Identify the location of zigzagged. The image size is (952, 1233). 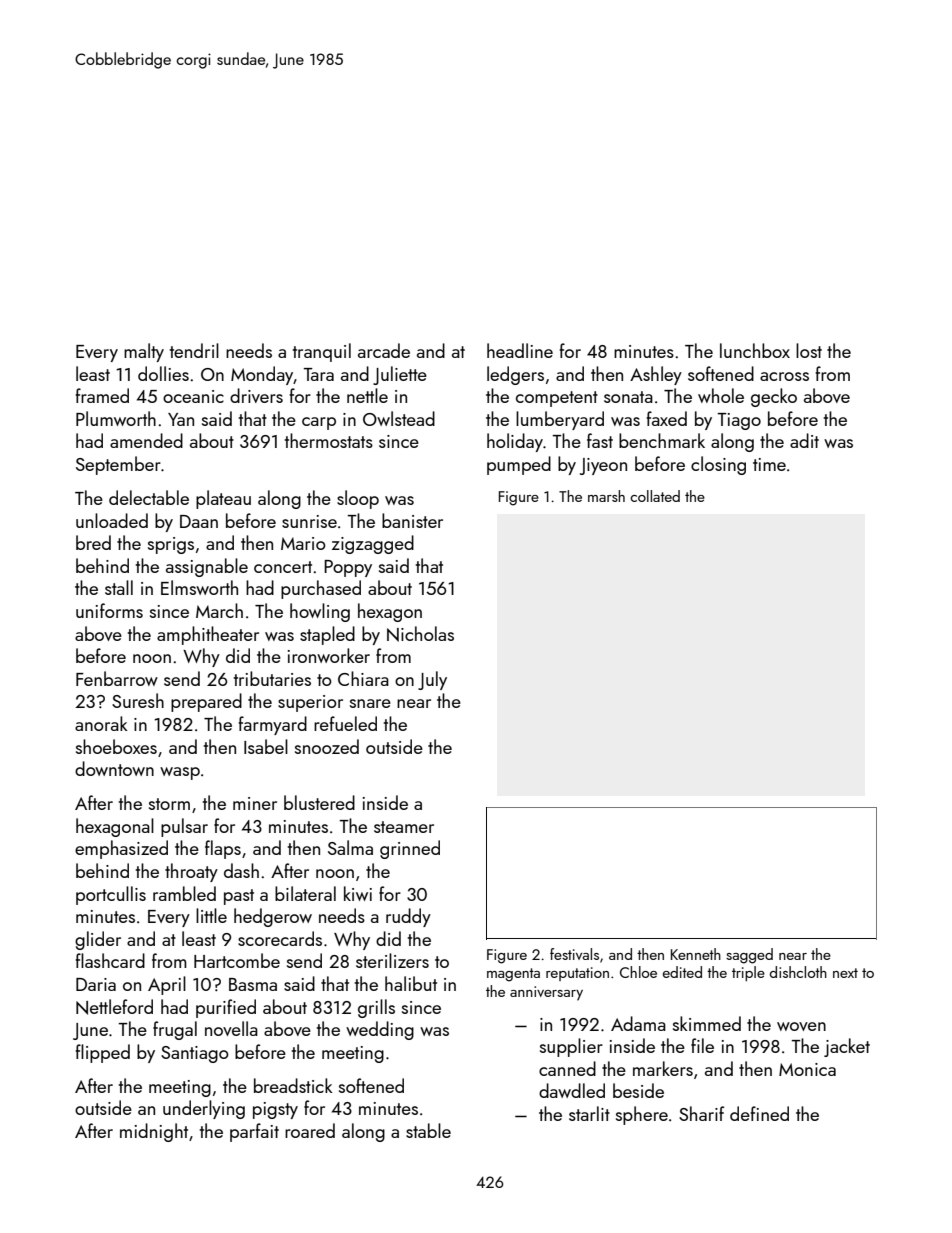
(373, 544).
